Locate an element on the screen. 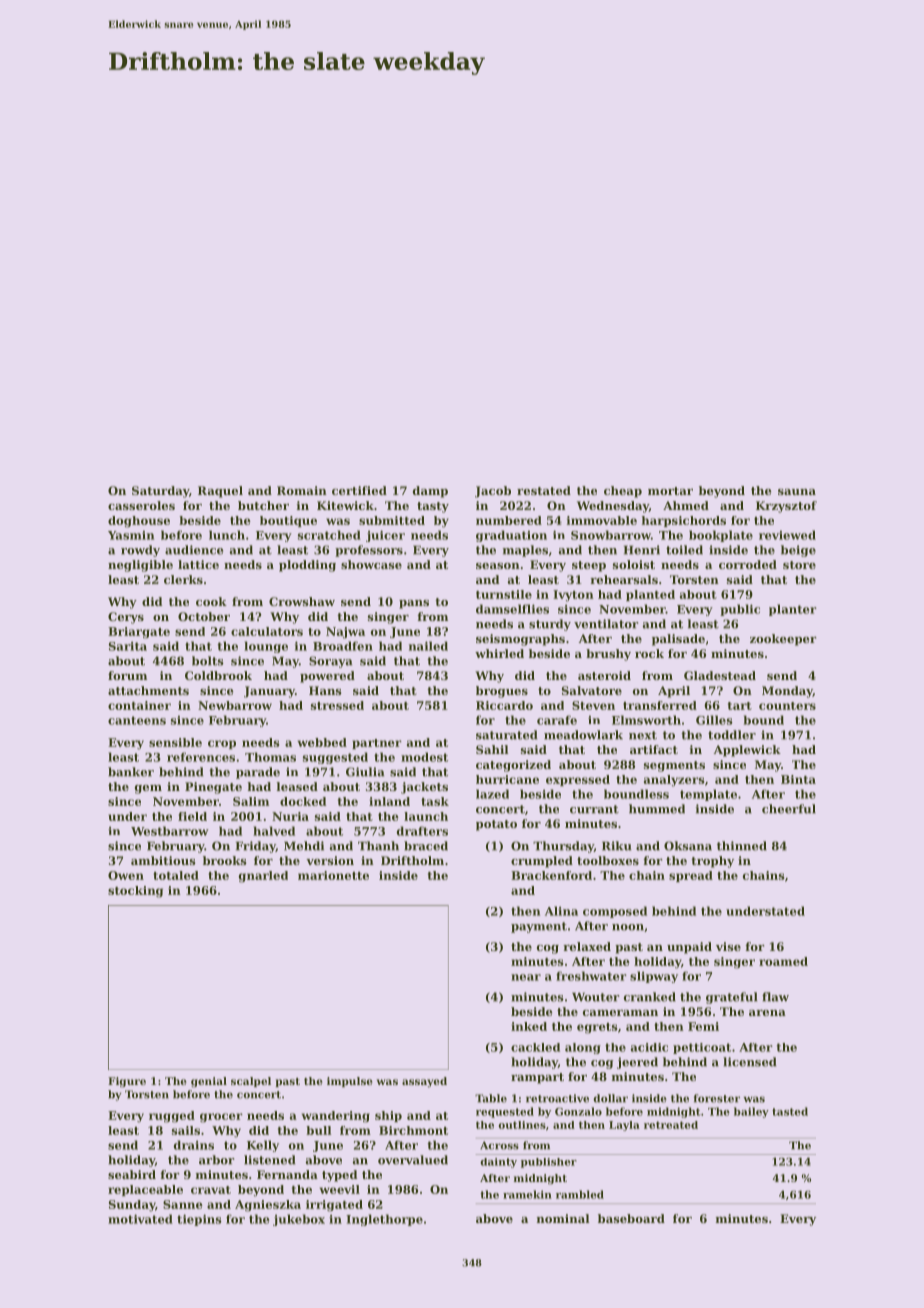  Figure is located at coordinates (127, 1082).
